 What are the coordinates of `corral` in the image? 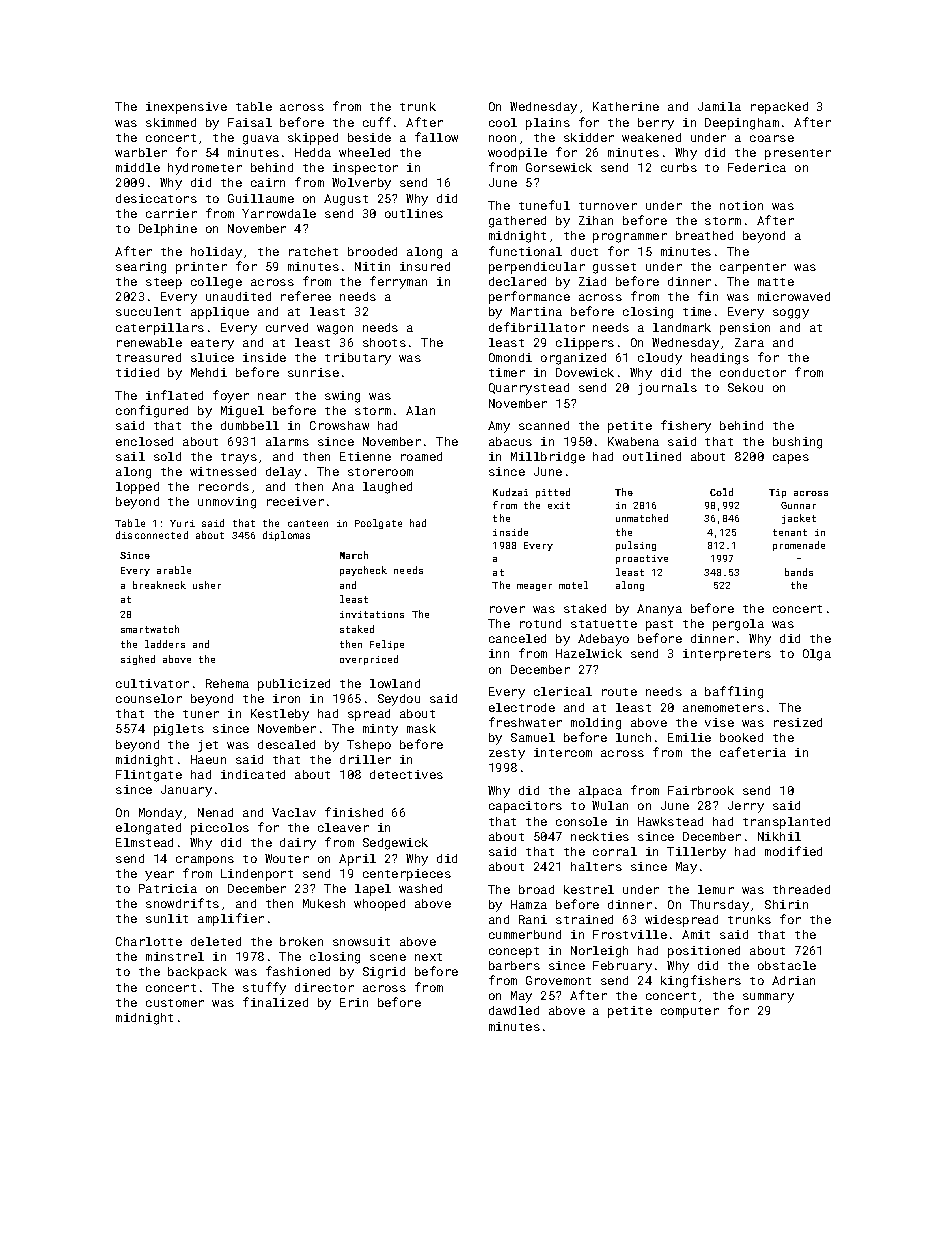 It's located at (615, 851).
